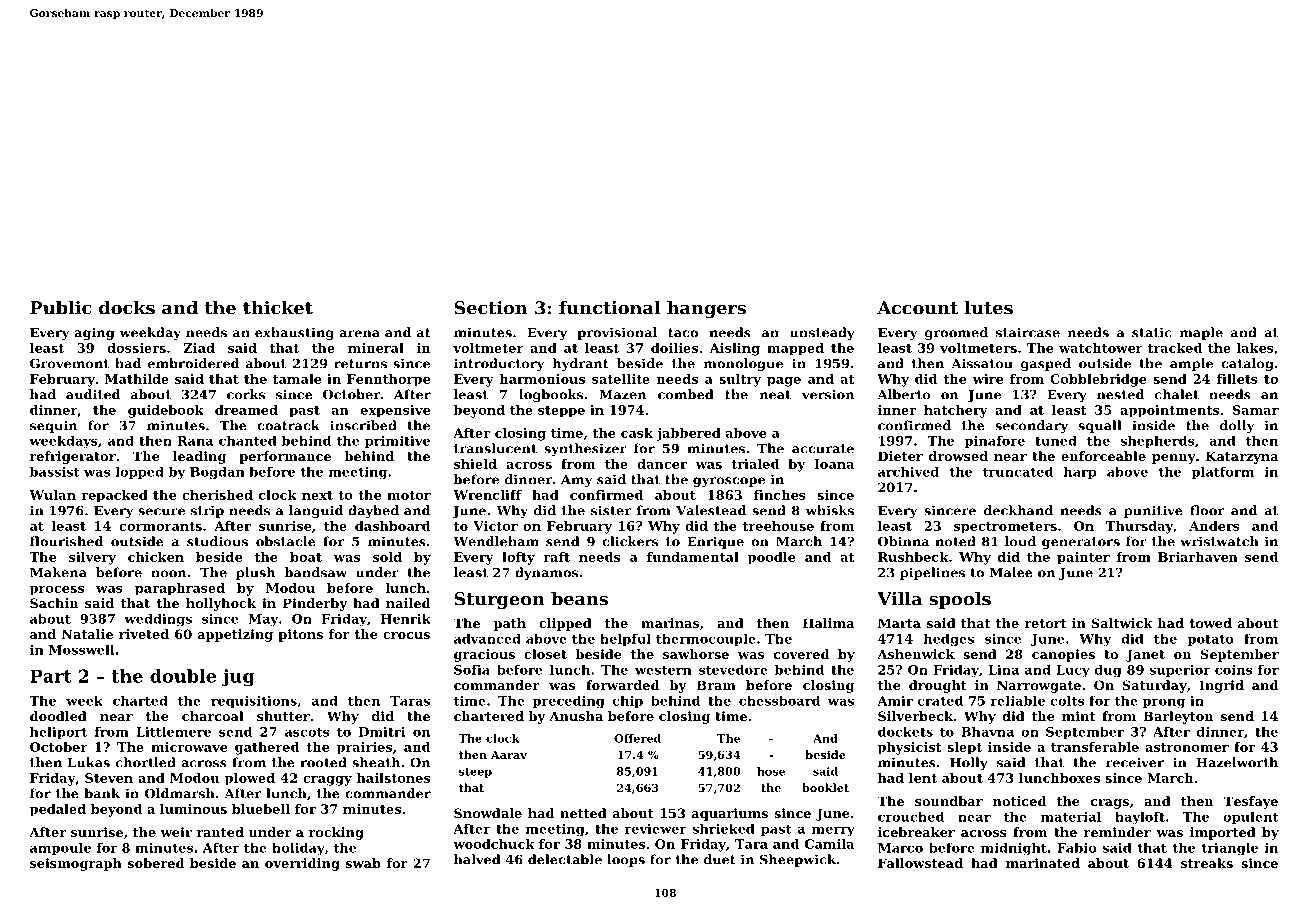 The width and height of the screenshot is (1308, 924). Describe the element at coordinates (363, 863) in the screenshot. I see `swab` at that location.
